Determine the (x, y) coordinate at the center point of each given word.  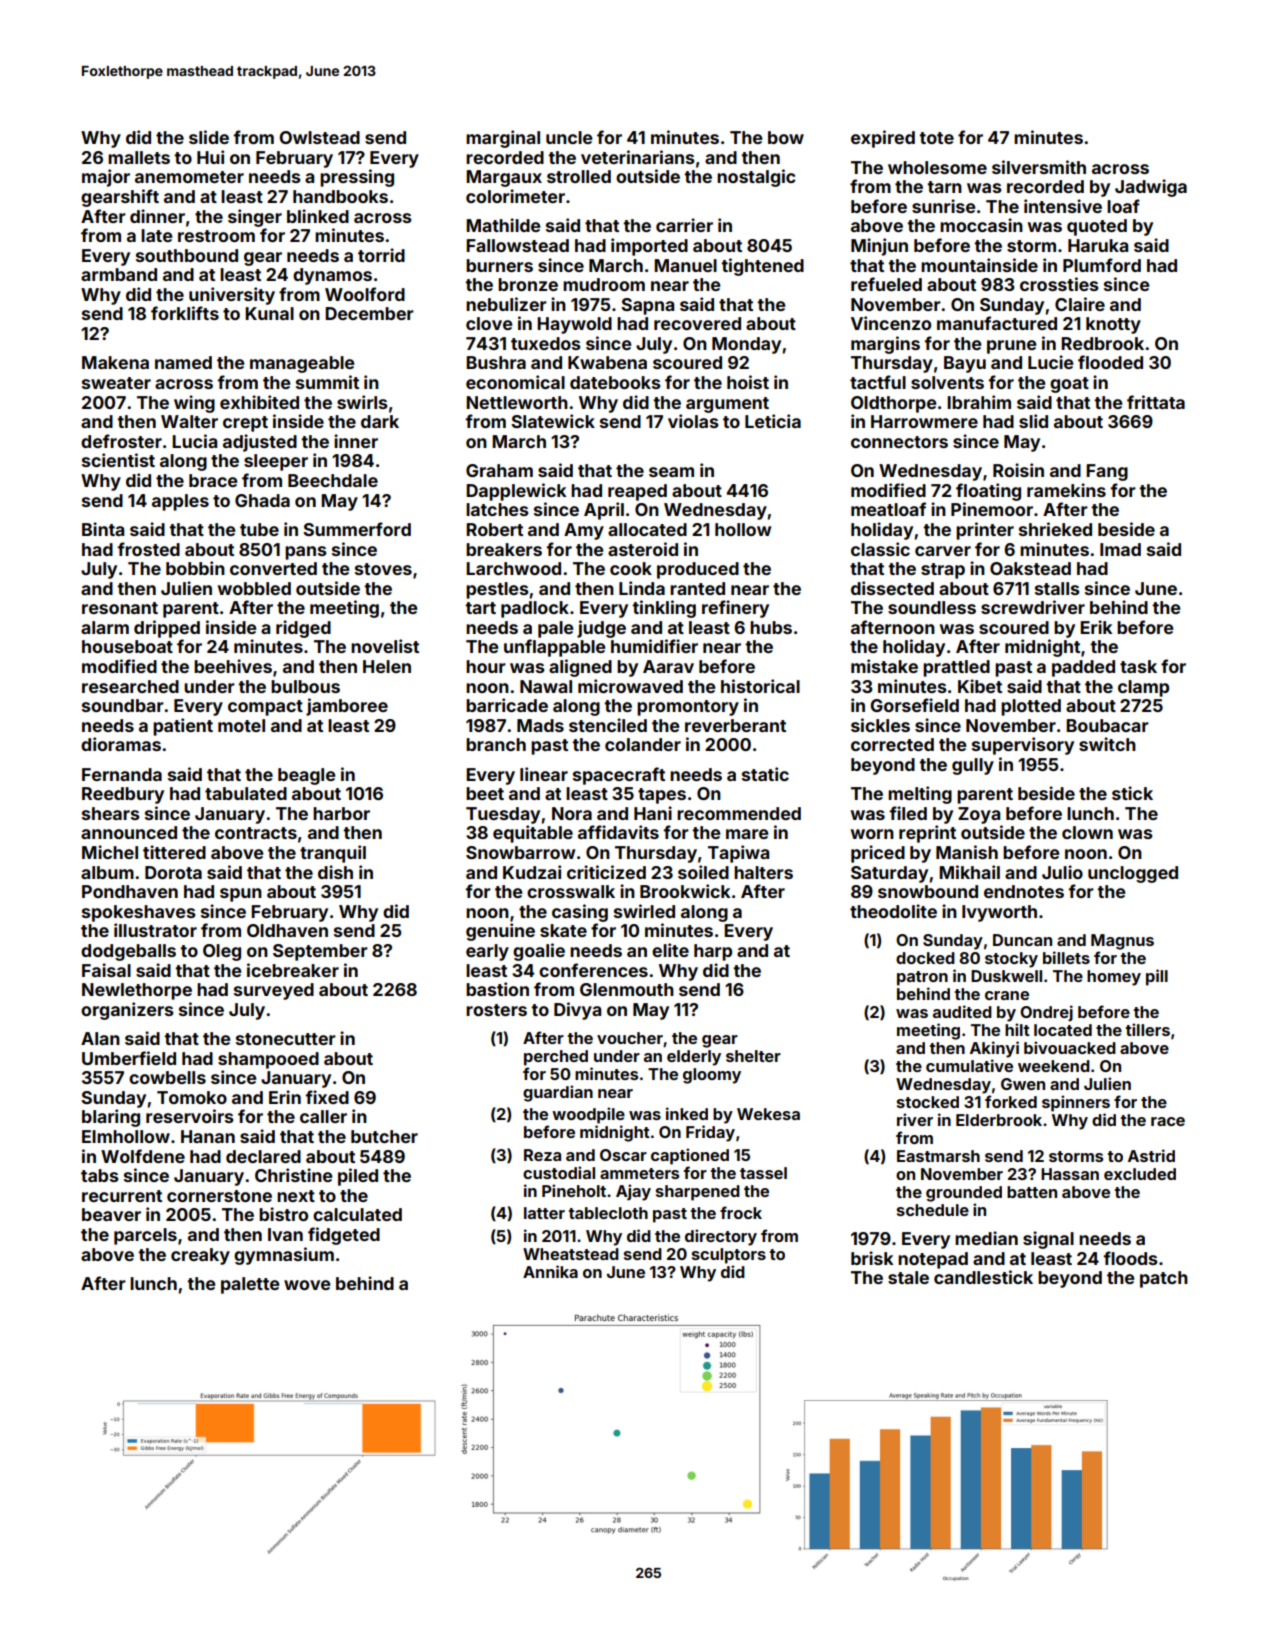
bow (786, 137)
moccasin (981, 225)
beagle (306, 776)
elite (670, 950)
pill (1157, 977)
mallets (139, 157)
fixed (327, 1097)
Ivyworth (999, 913)
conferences (593, 970)
